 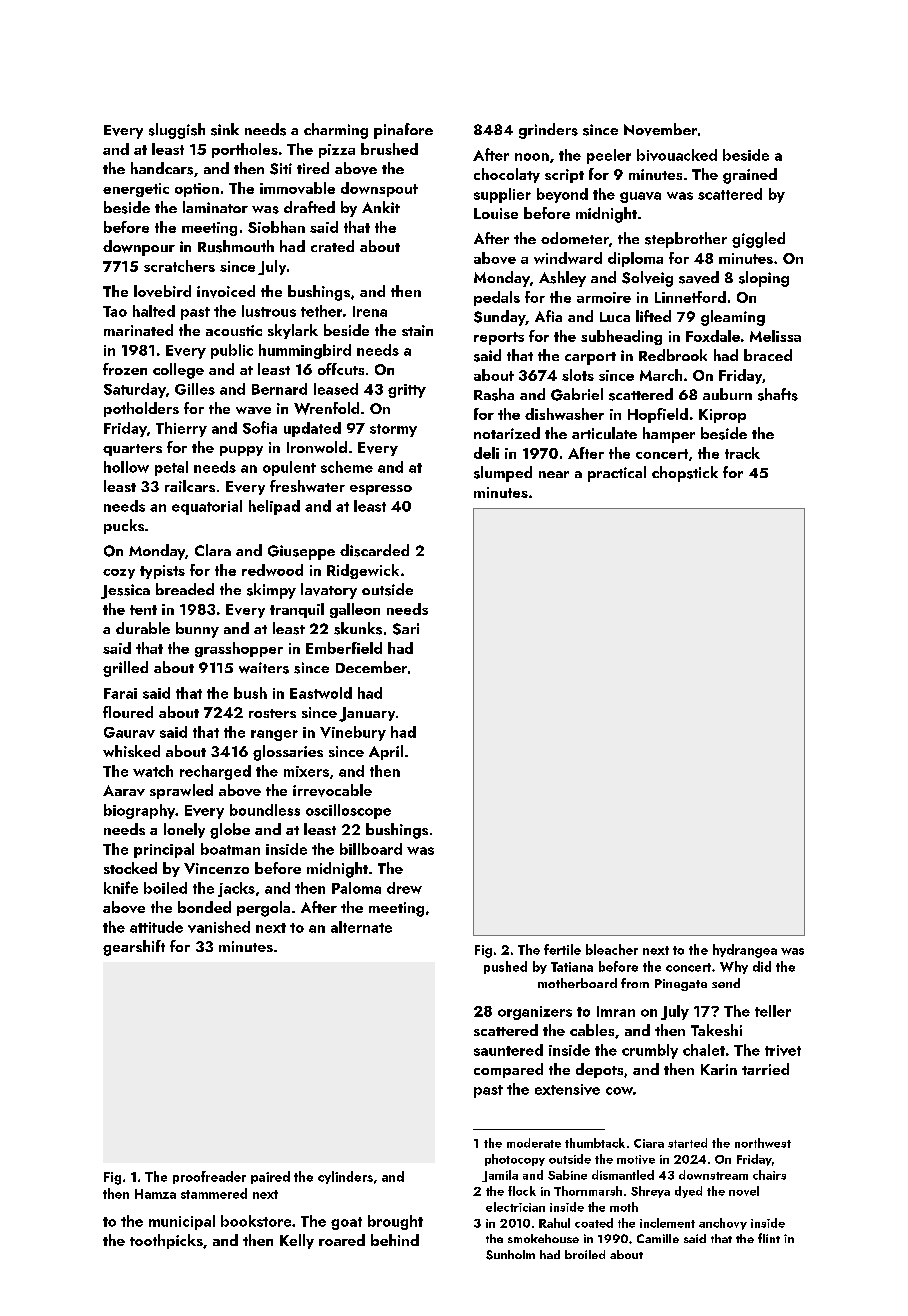 What do you see at coordinates (371, 667) in the screenshot?
I see `December` at bounding box center [371, 667].
